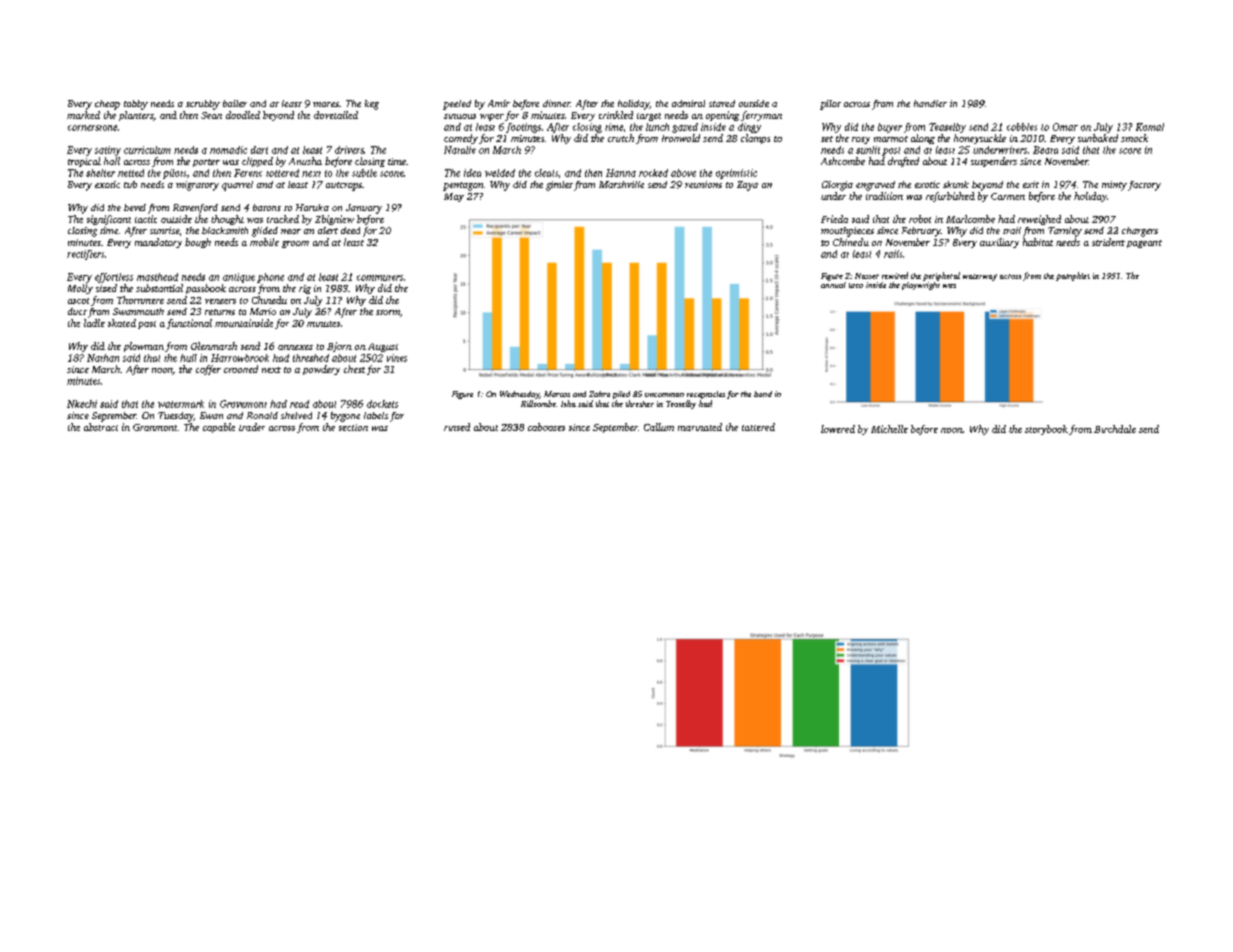 Image resolution: width=1233 pixels, height=952 pixels. What do you see at coordinates (1046, 430) in the screenshot?
I see `storybook` at bounding box center [1046, 430].
